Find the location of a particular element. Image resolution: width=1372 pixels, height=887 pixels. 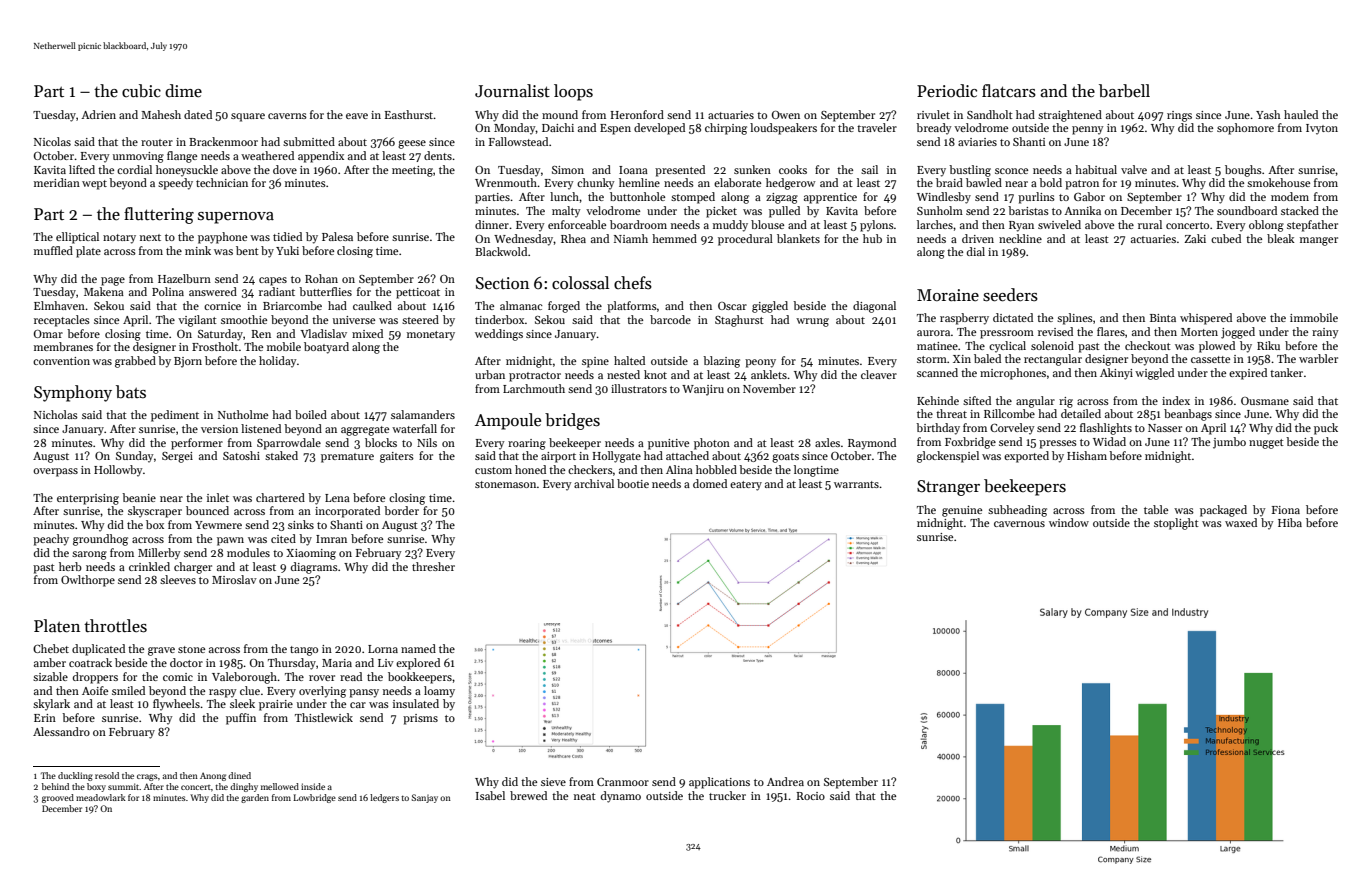

Rocio is located at coordinates (810, 796).
